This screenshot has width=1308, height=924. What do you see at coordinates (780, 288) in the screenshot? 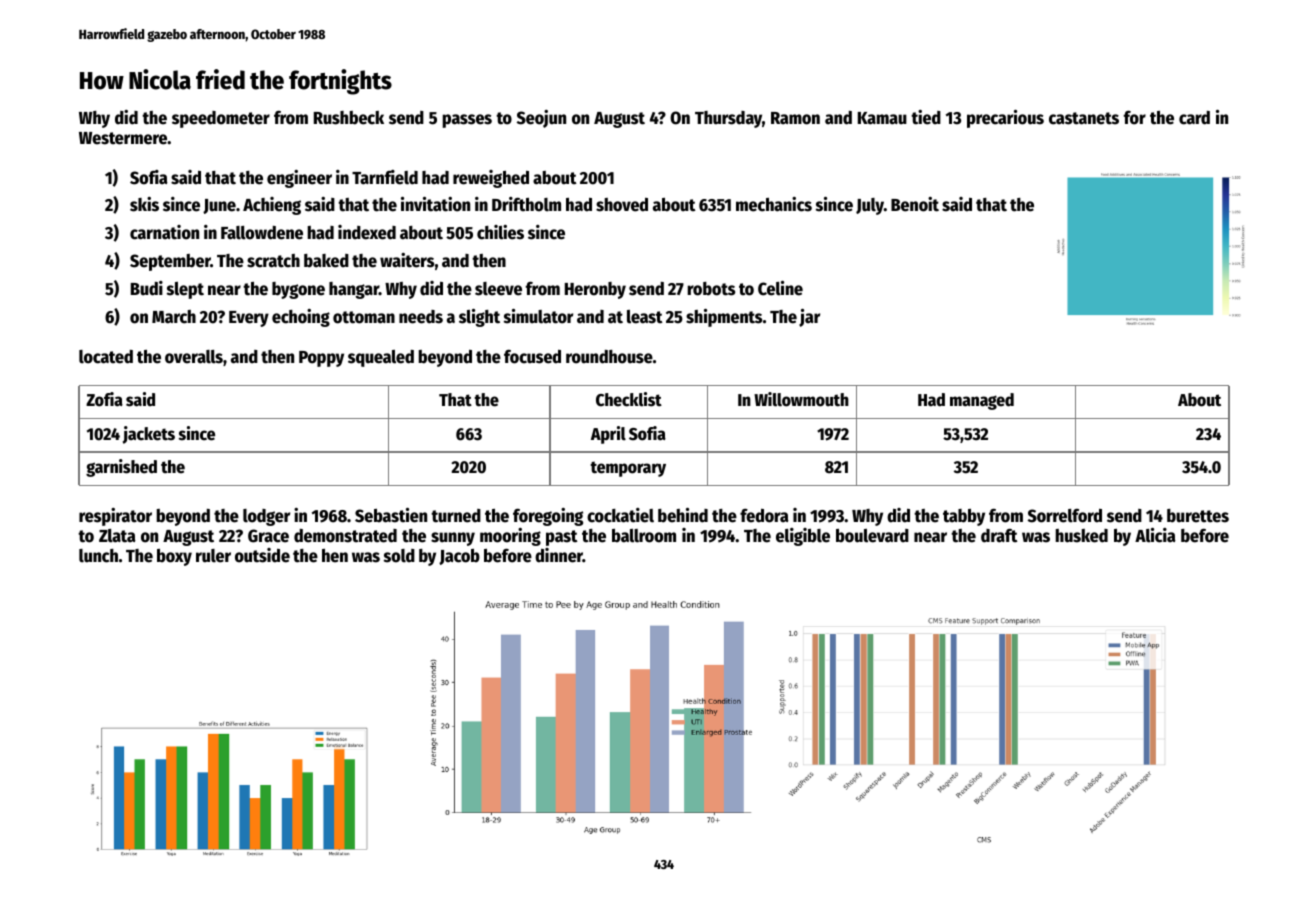
I see `Celine` at bounding box center [780, 288].
